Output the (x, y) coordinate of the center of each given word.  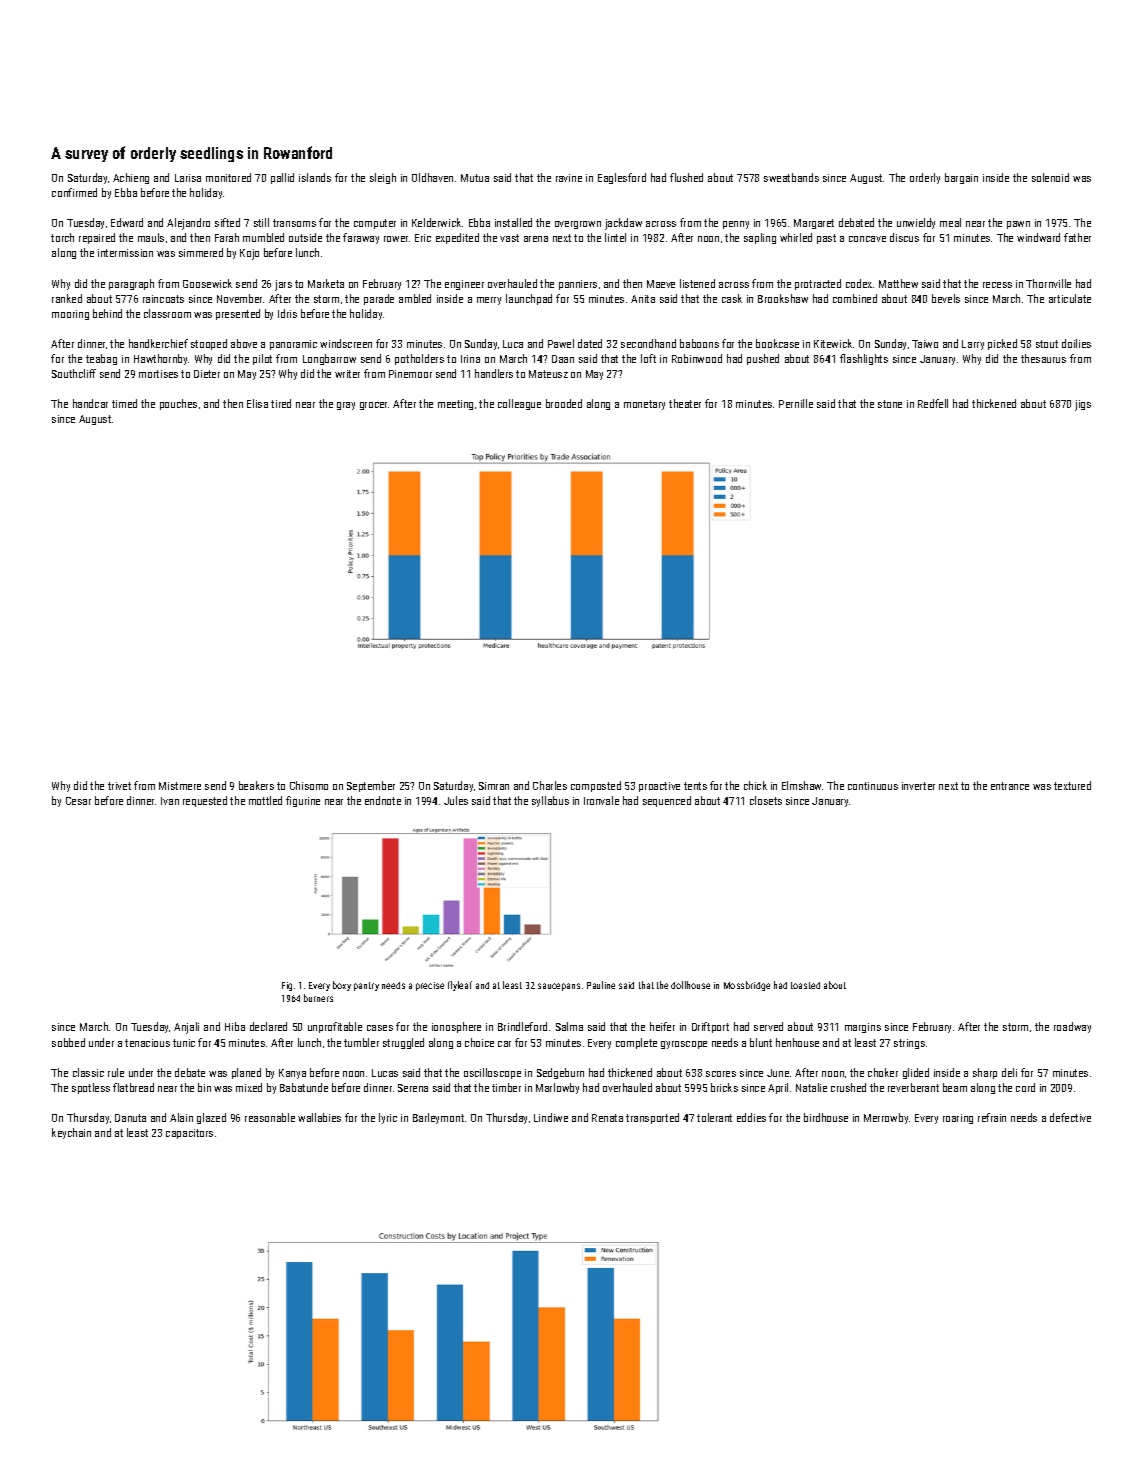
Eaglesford (622, 178)
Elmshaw (801, 785)
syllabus (550, 801)
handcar (90, 403)
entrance (1010, 786)
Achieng (131, 178)
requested (205, 801)
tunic (184, 1043)
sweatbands (791, 177)
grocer (373, 406)
